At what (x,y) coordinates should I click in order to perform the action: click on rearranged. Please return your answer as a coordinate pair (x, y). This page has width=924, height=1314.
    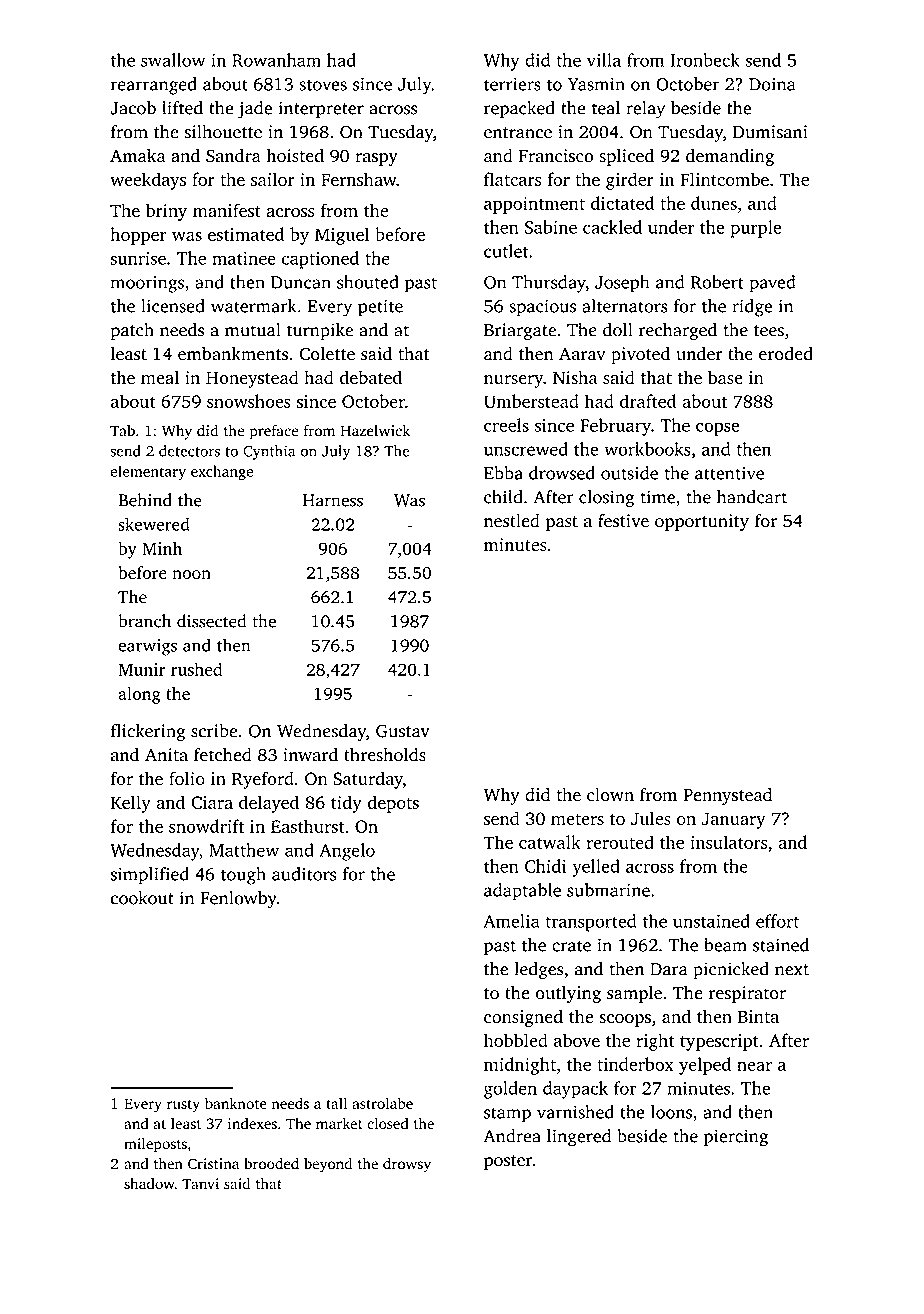
    Looking at the image, I should click on (154, 86).
